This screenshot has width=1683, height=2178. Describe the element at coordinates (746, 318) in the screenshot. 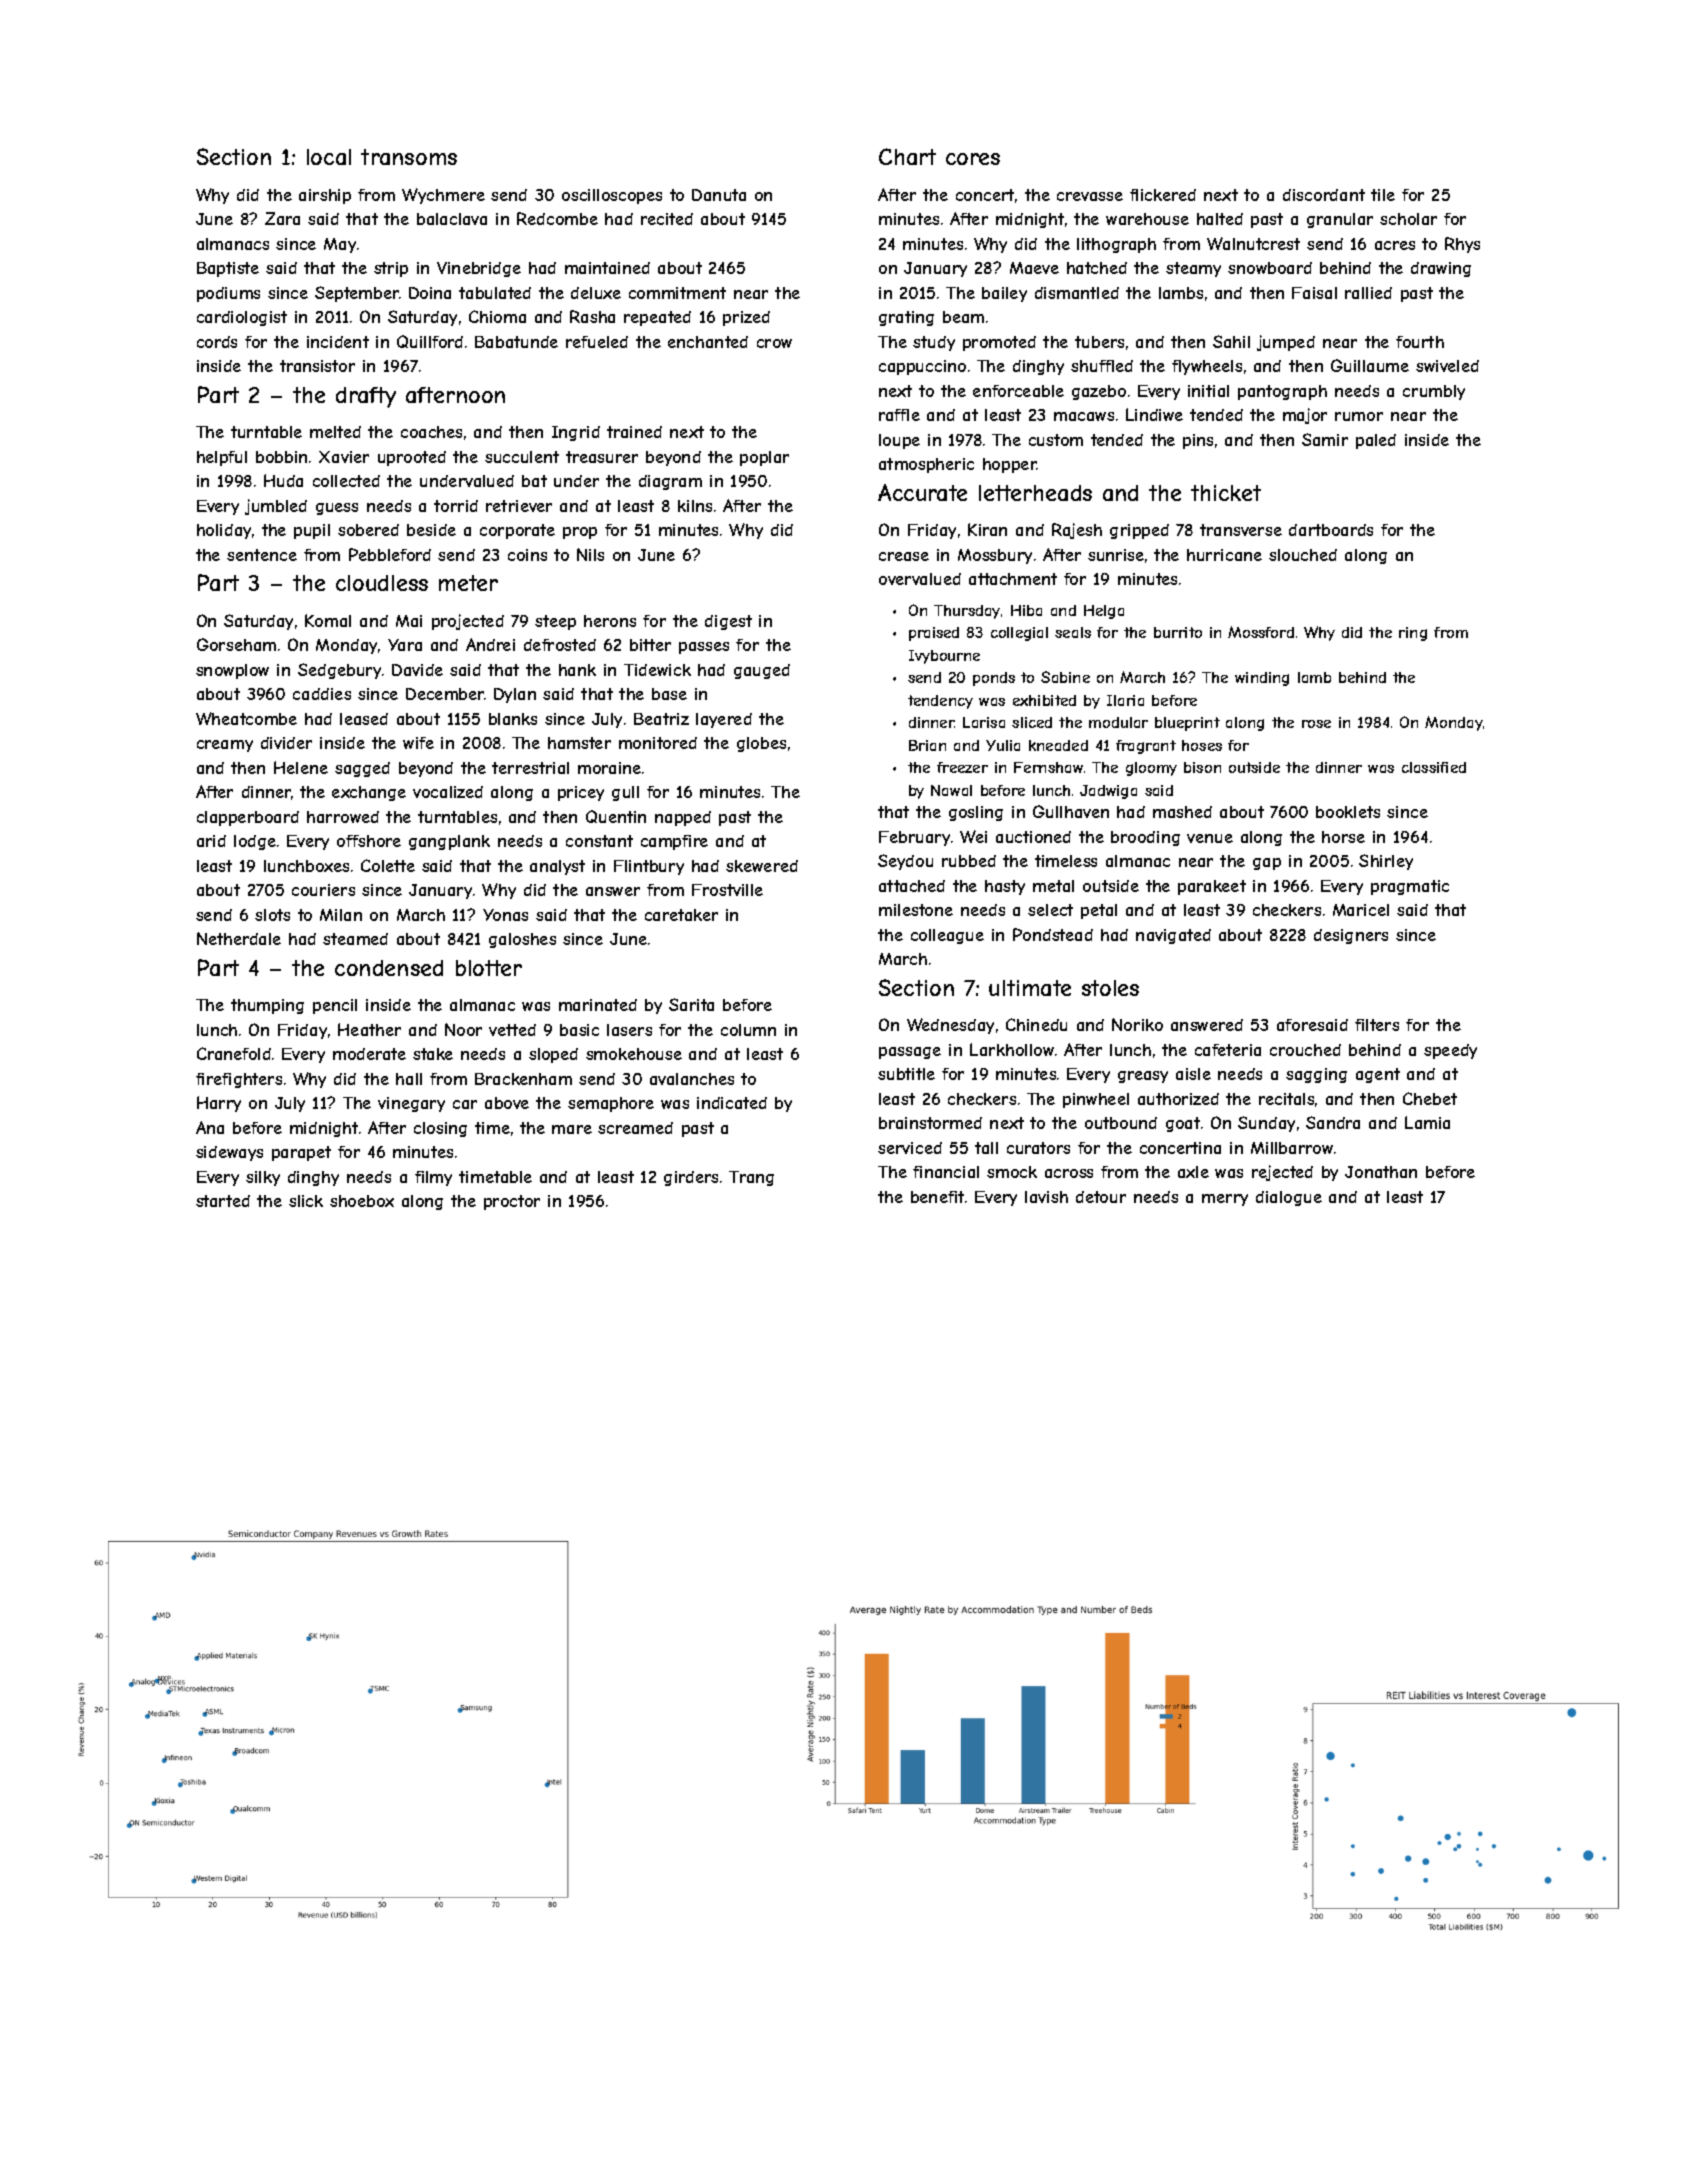

I see `prized` at that location.
